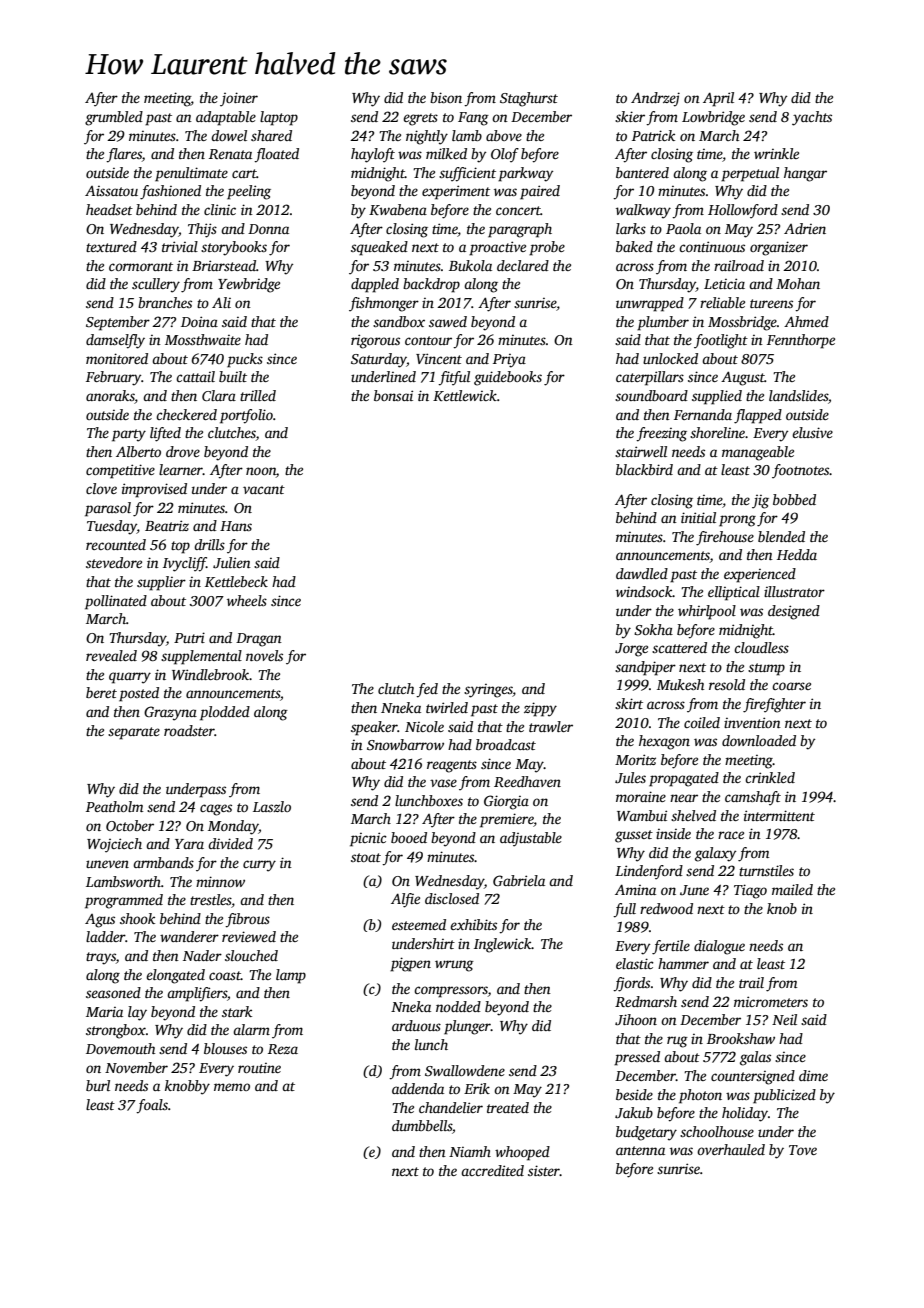 The width and height of the screenshot is (924, 1308). I want to click on Laszlo, so click(272, 806).
